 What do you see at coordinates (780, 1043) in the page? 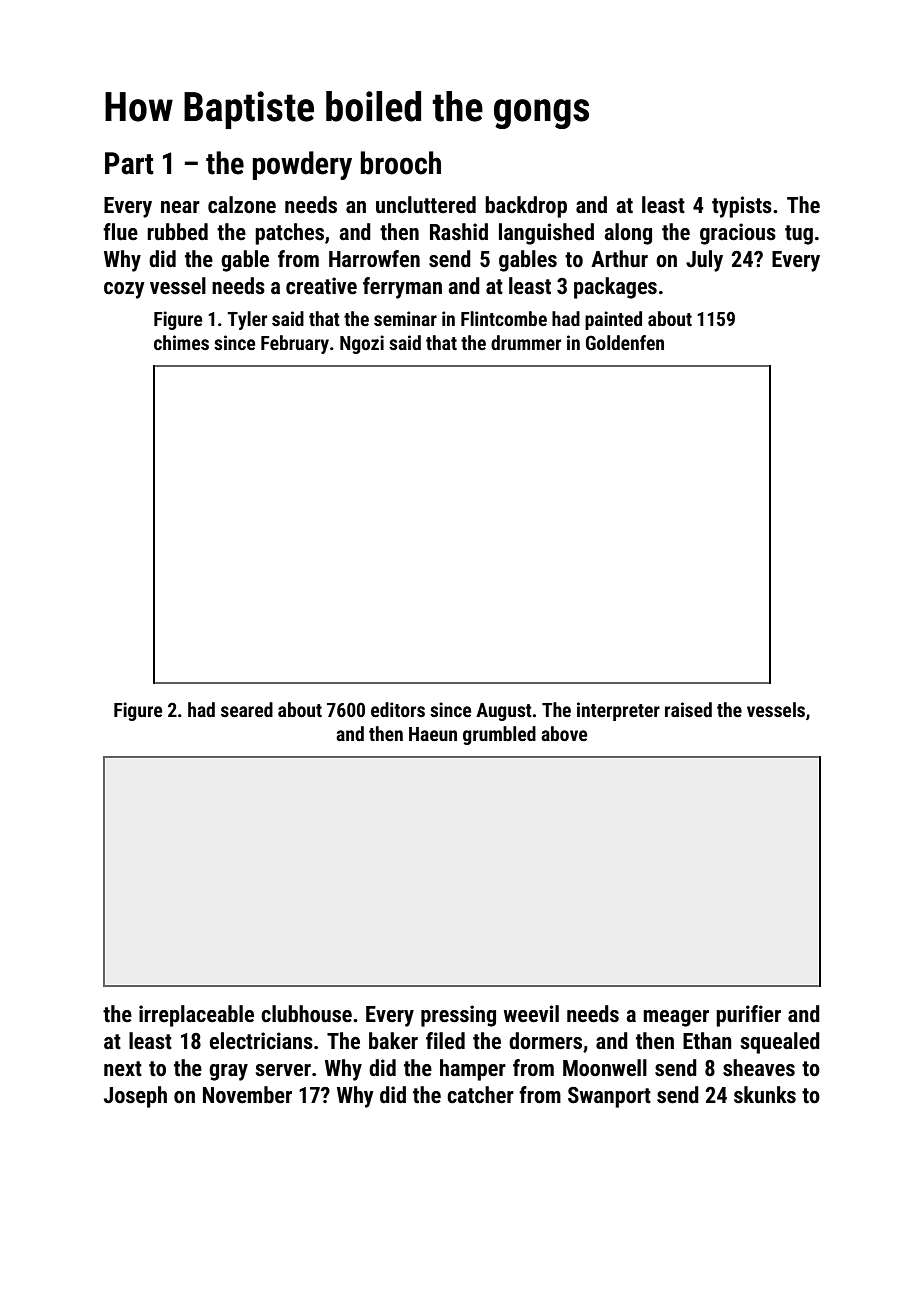
I see `squealed` at bounding box center [780, 1043].
